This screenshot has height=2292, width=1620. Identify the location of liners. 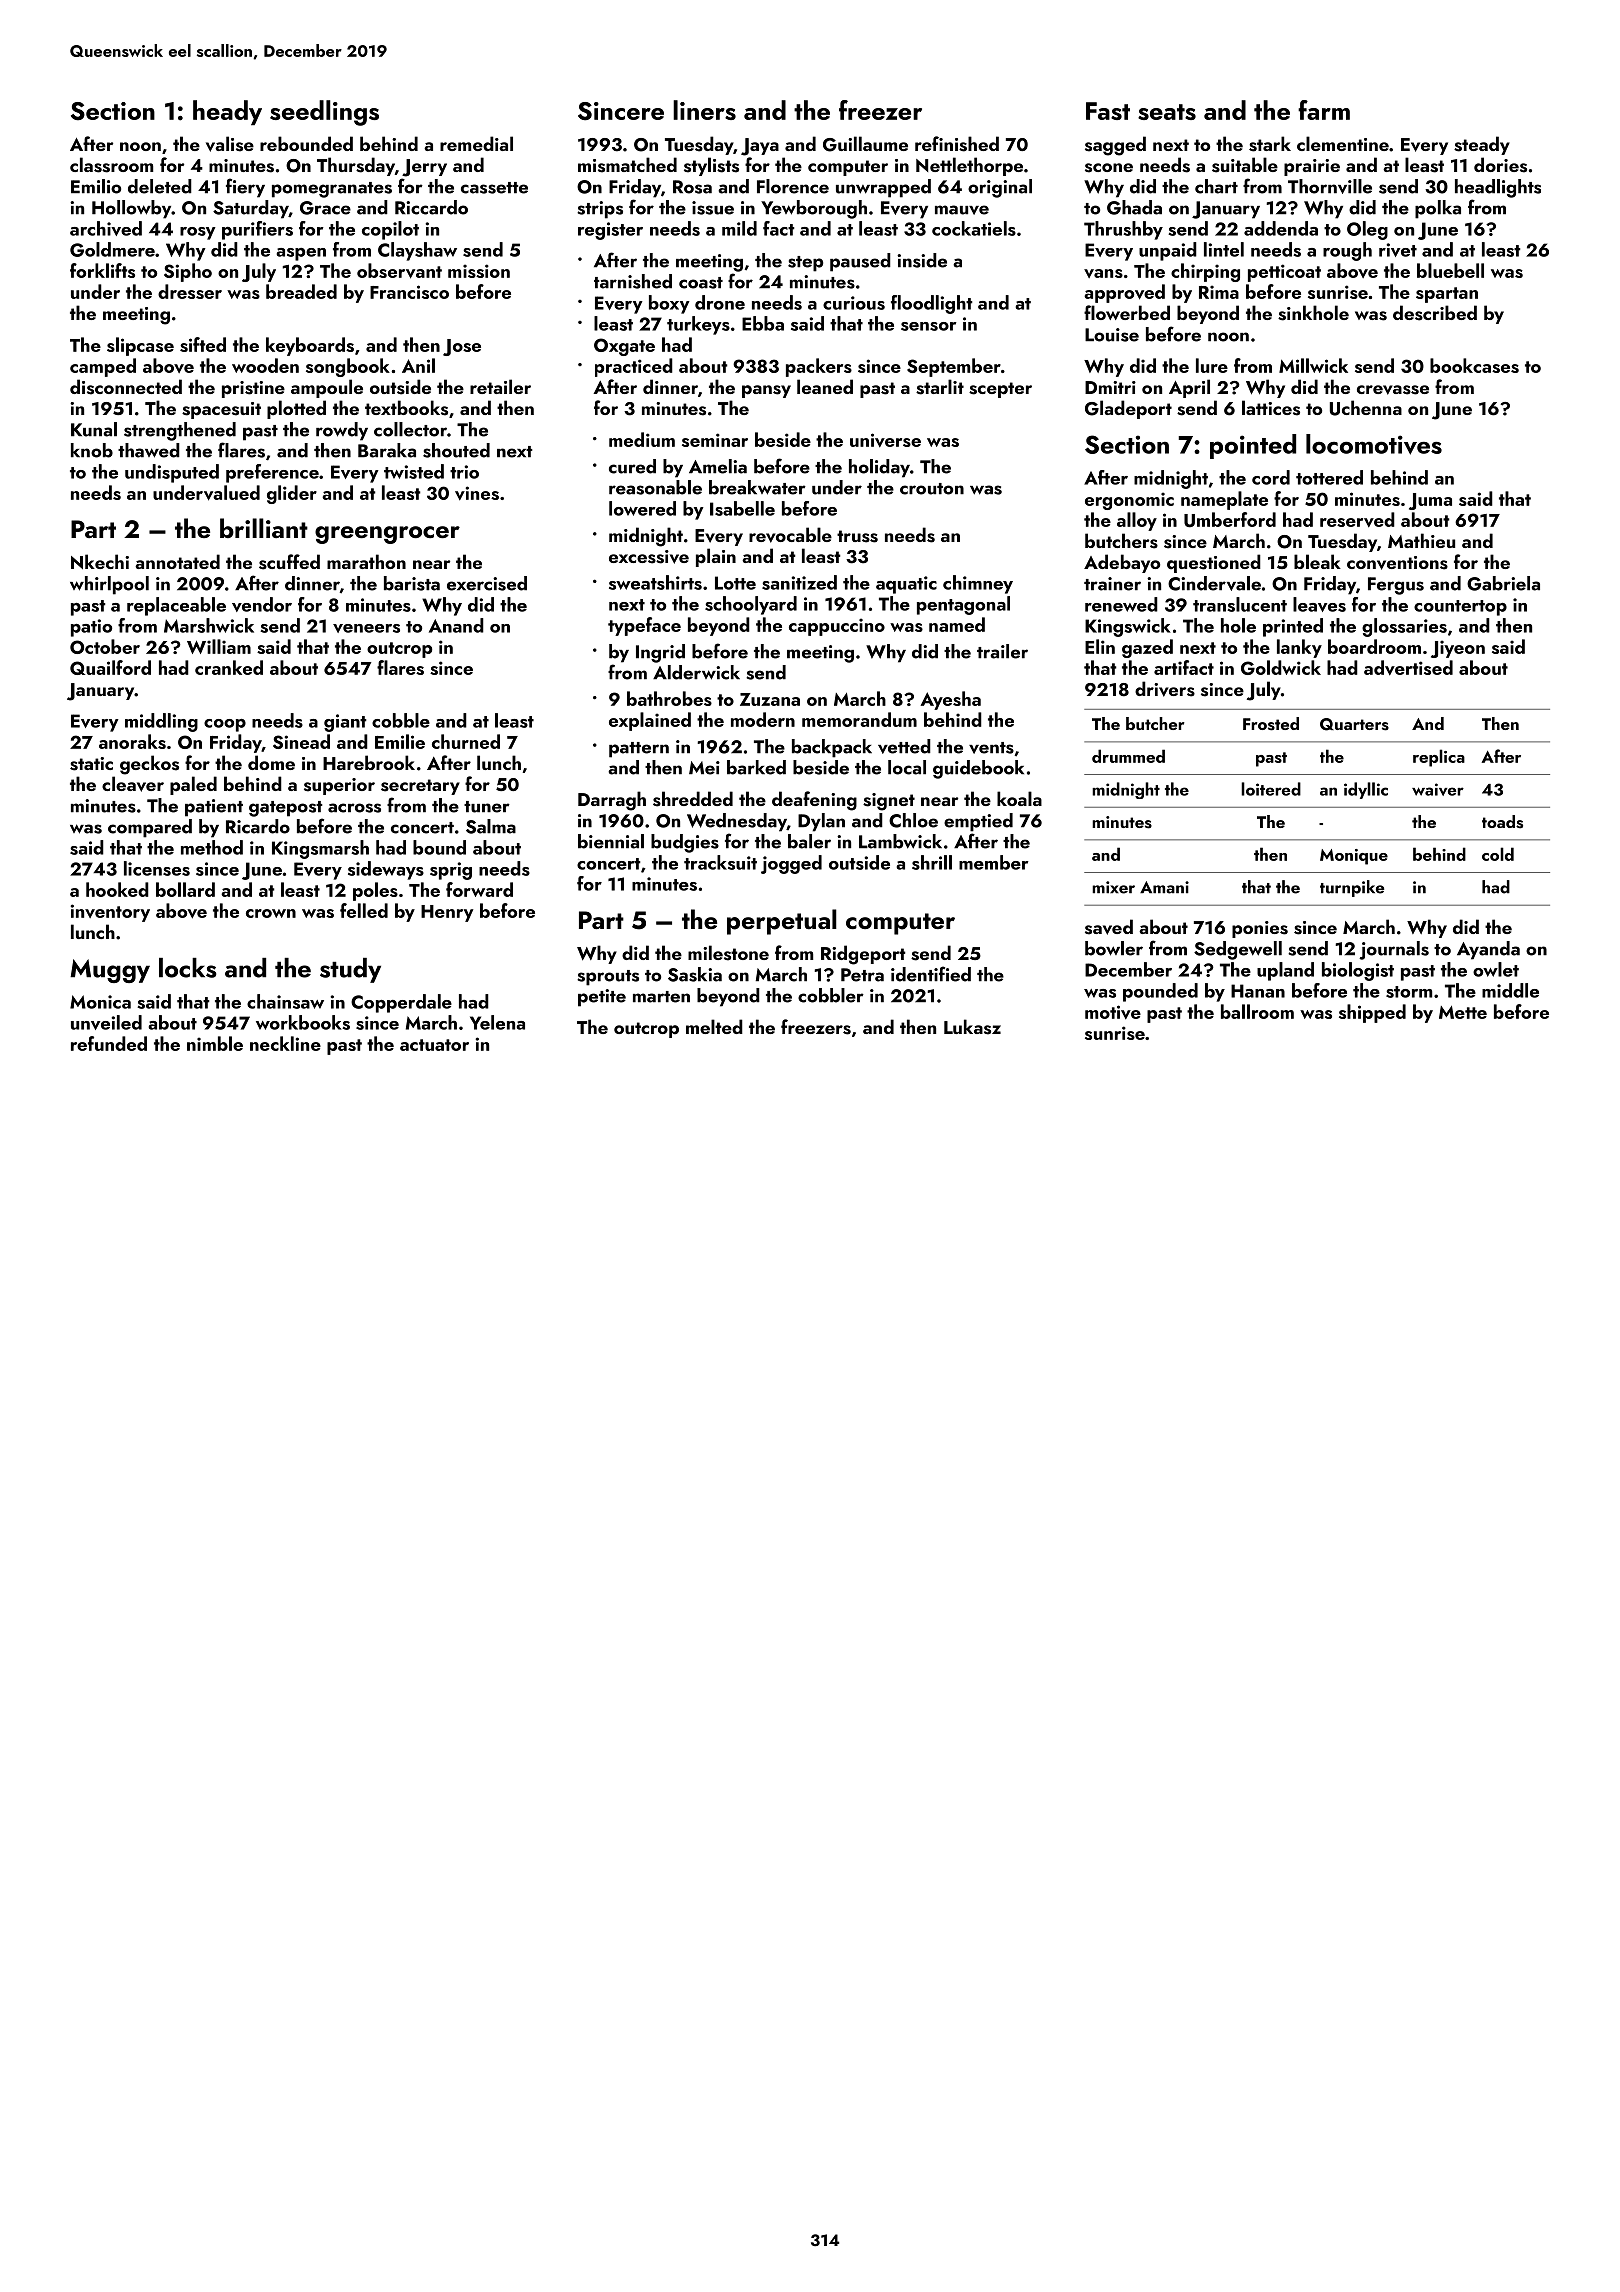
(704, 110).
